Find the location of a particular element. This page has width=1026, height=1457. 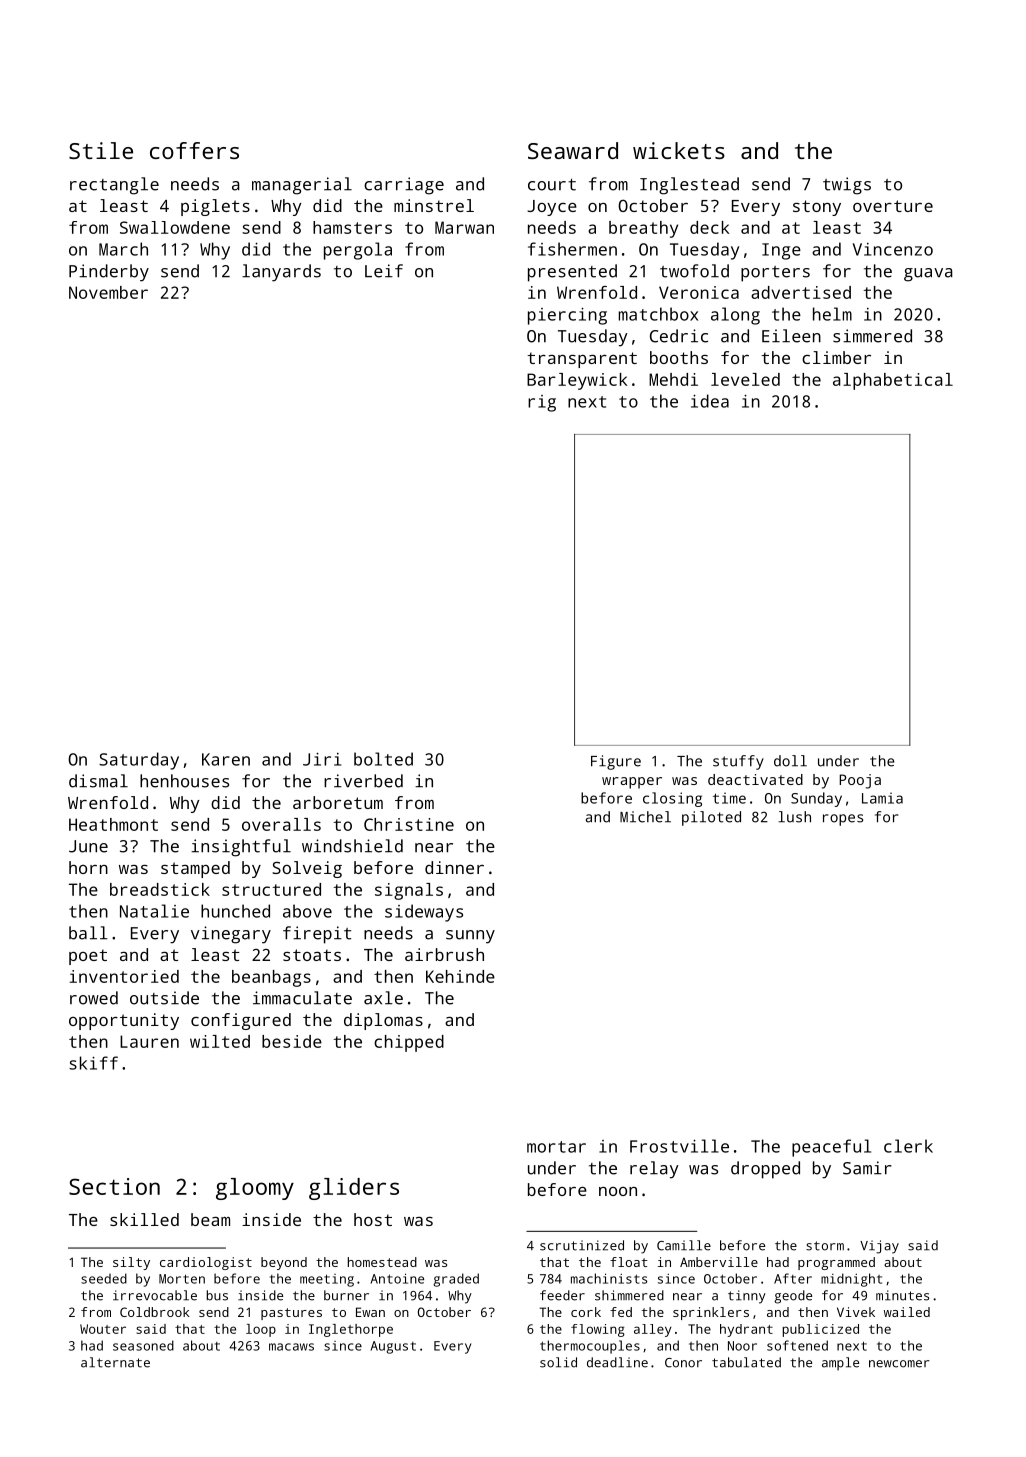

wilted is located at coordinates (220, 1041).
